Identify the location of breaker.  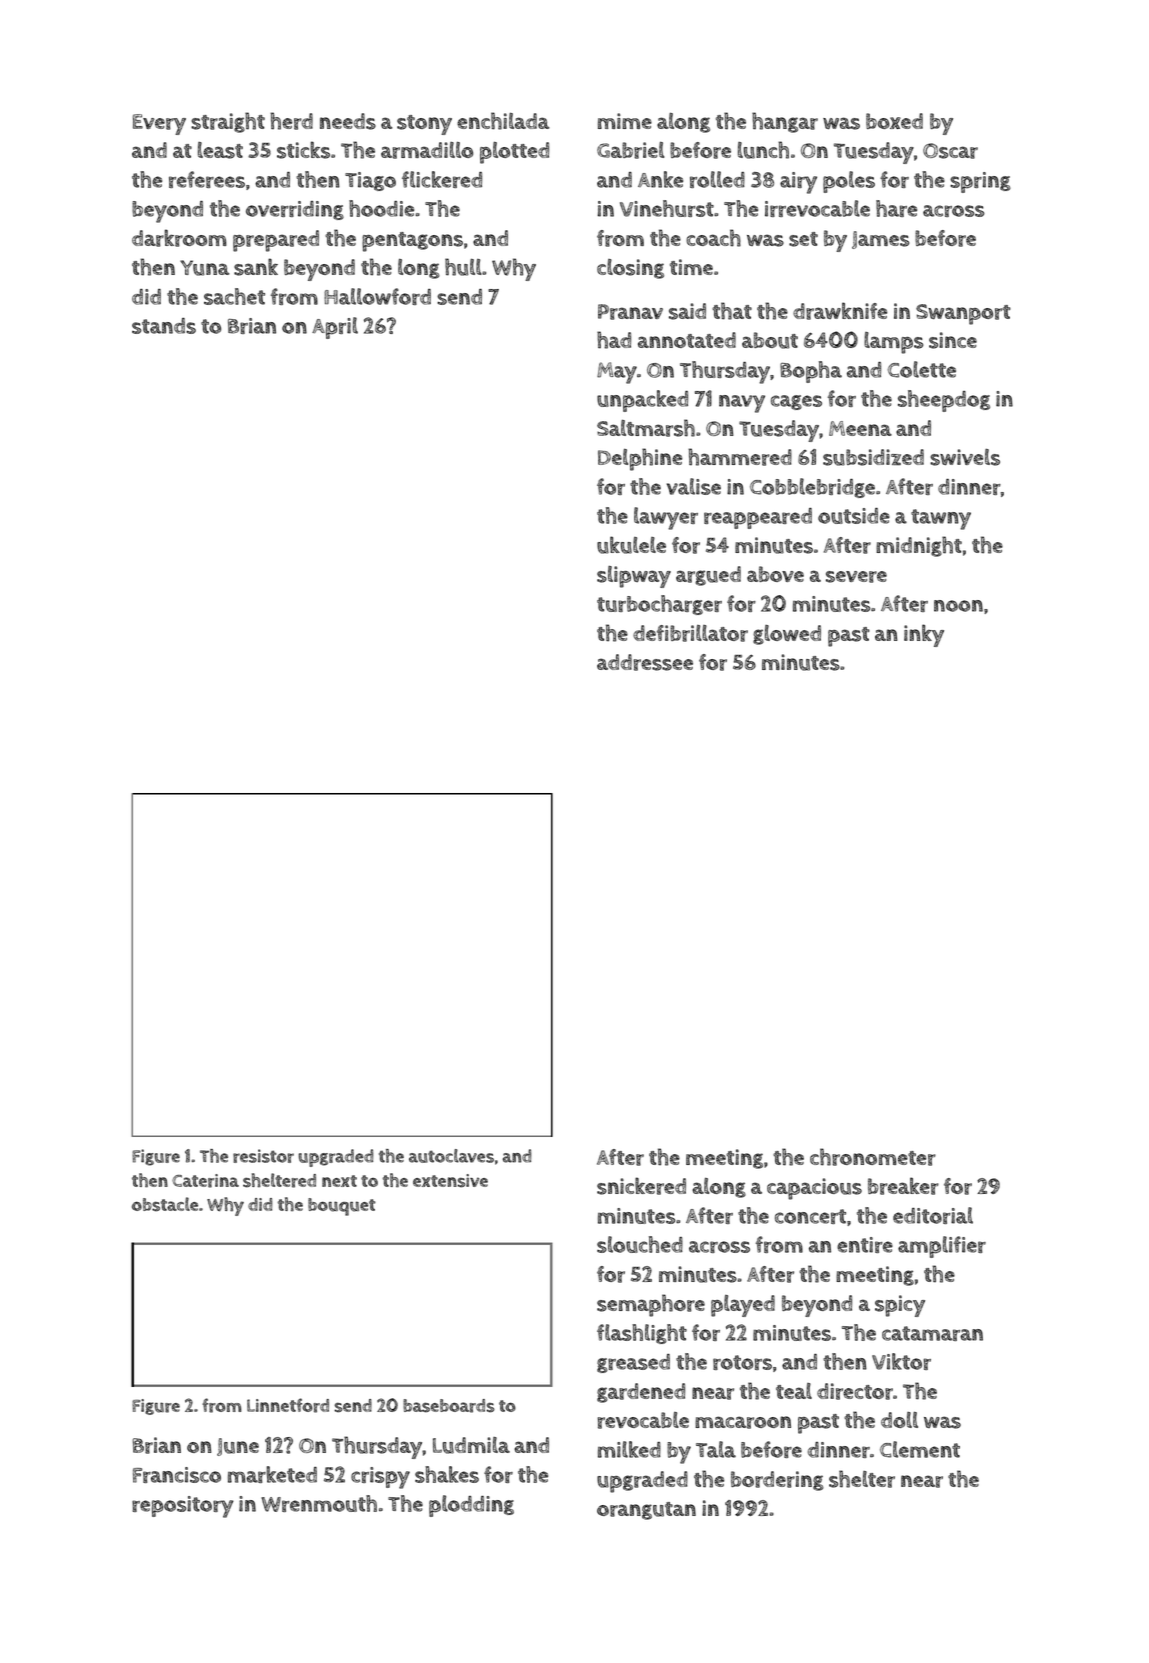
(903, 1186).
